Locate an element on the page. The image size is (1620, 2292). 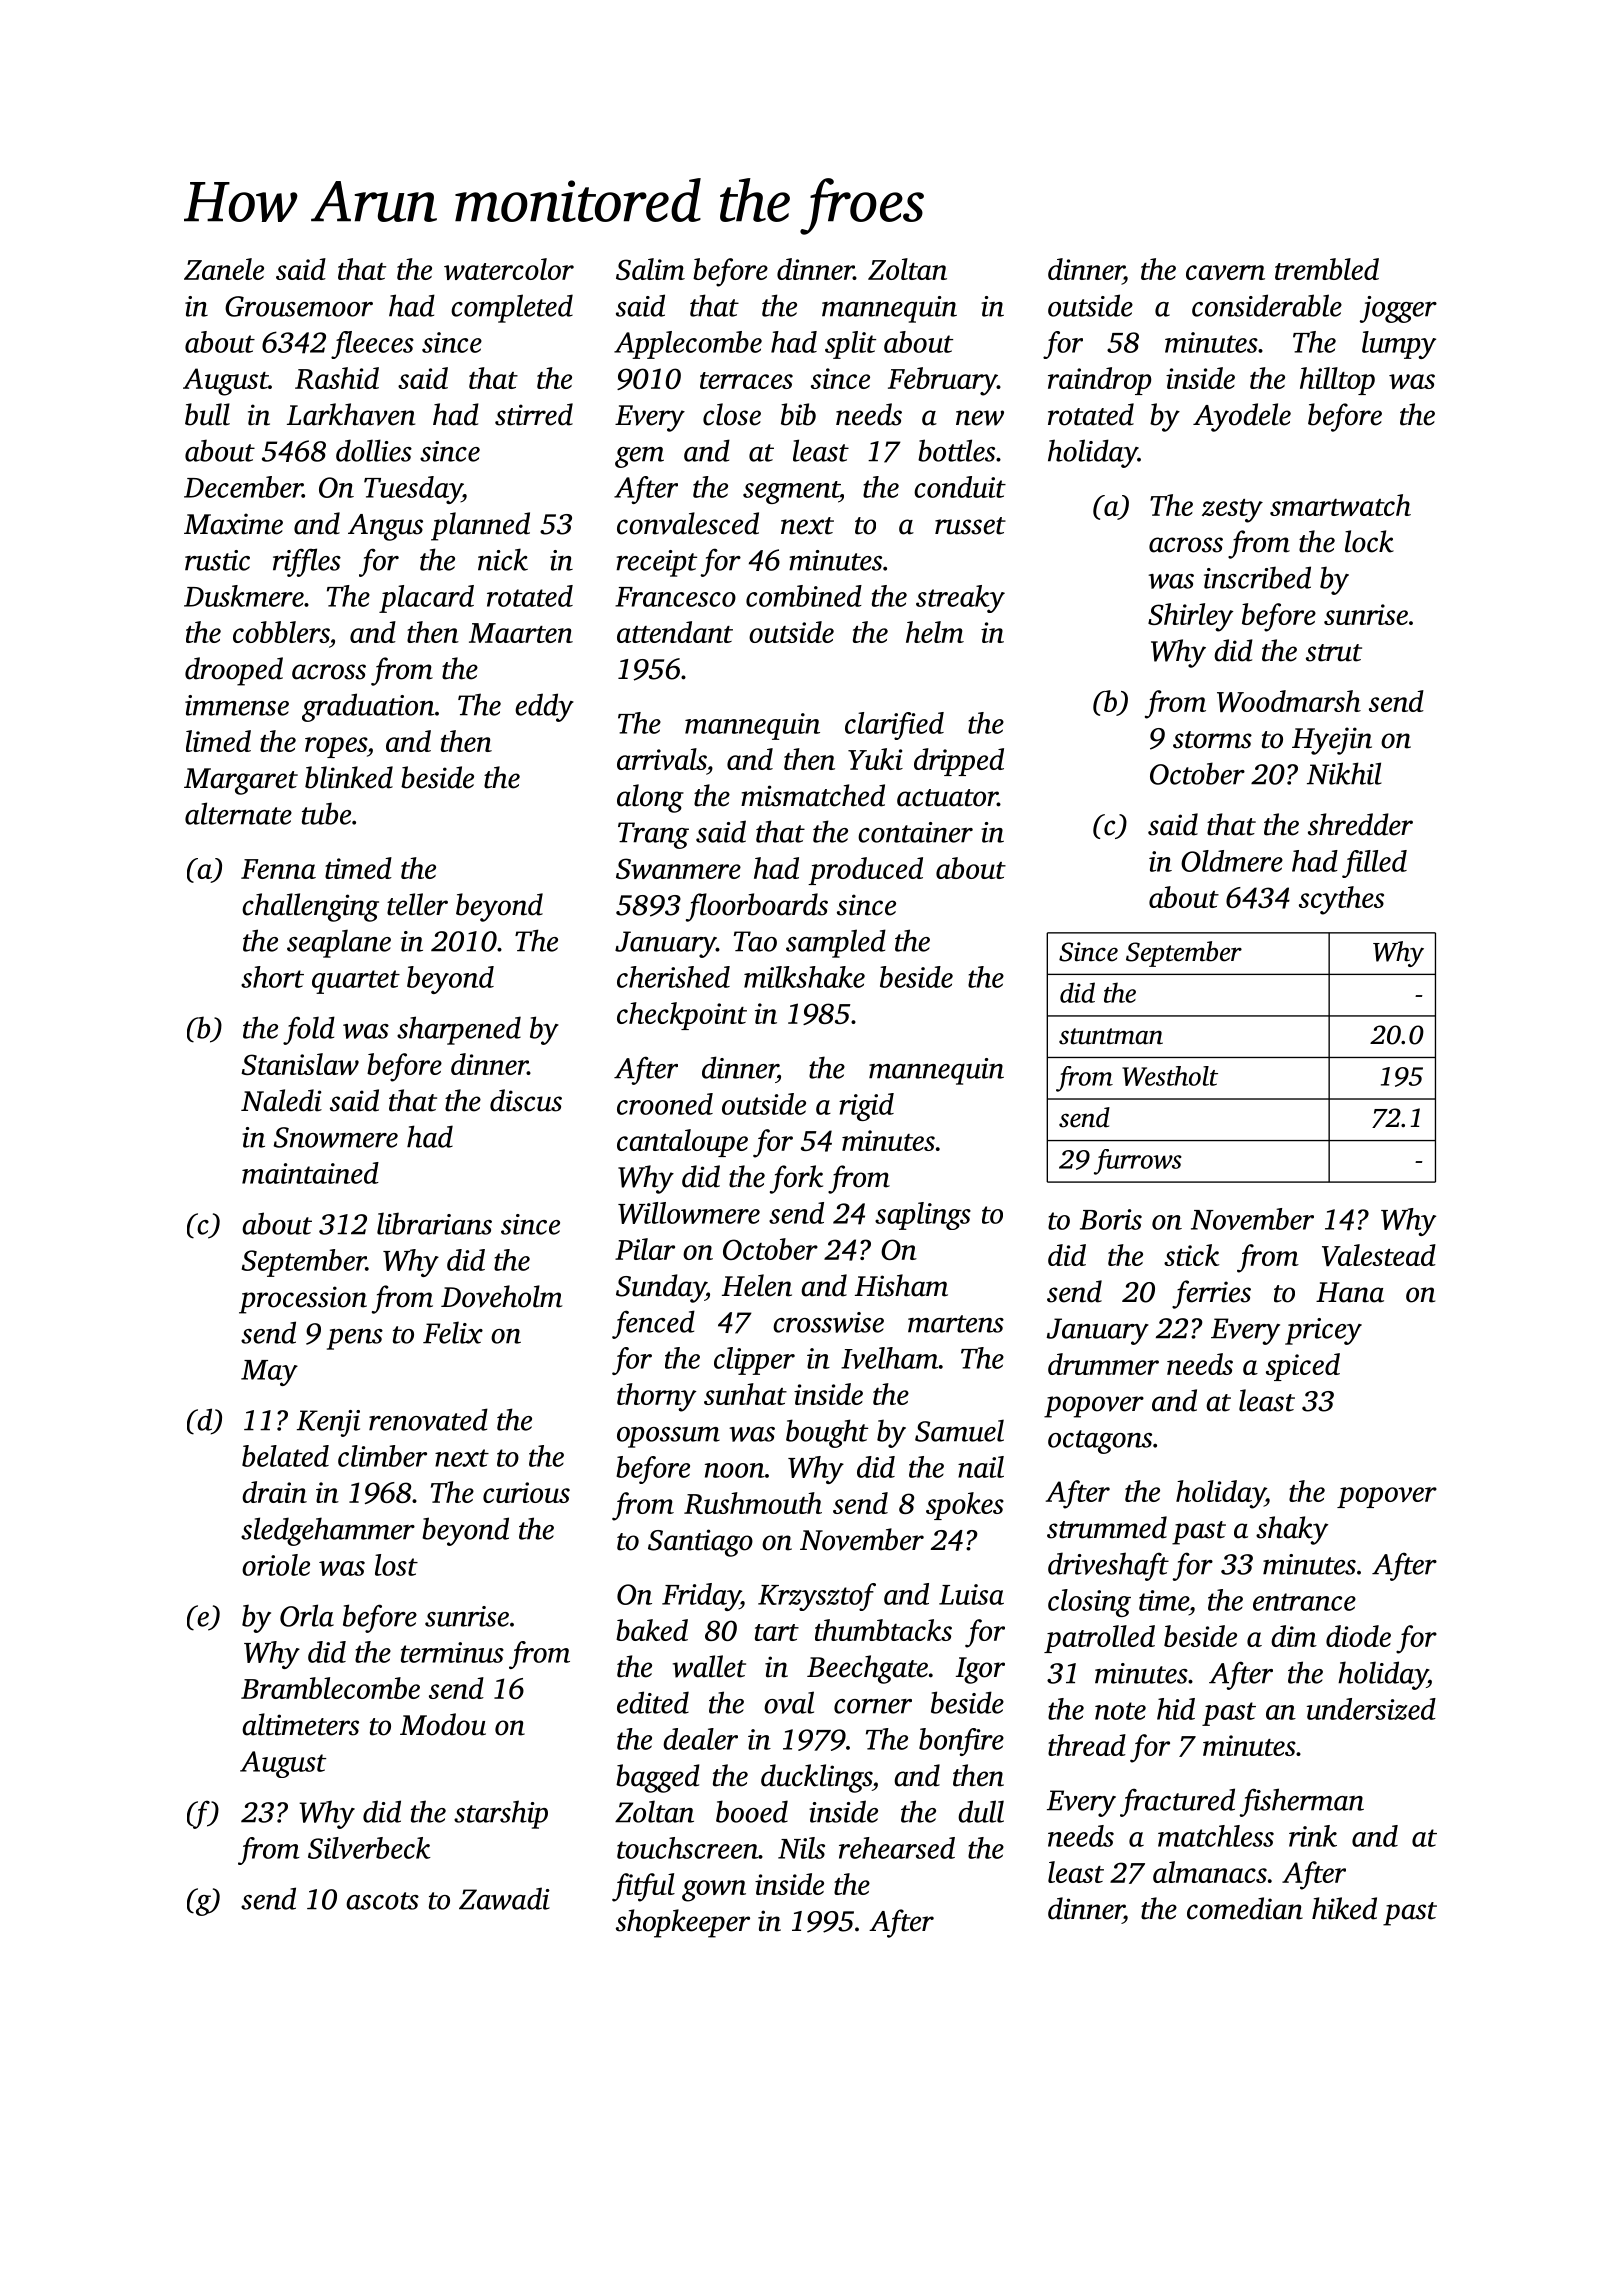
dim is located at coordinates (1294, 1636).
